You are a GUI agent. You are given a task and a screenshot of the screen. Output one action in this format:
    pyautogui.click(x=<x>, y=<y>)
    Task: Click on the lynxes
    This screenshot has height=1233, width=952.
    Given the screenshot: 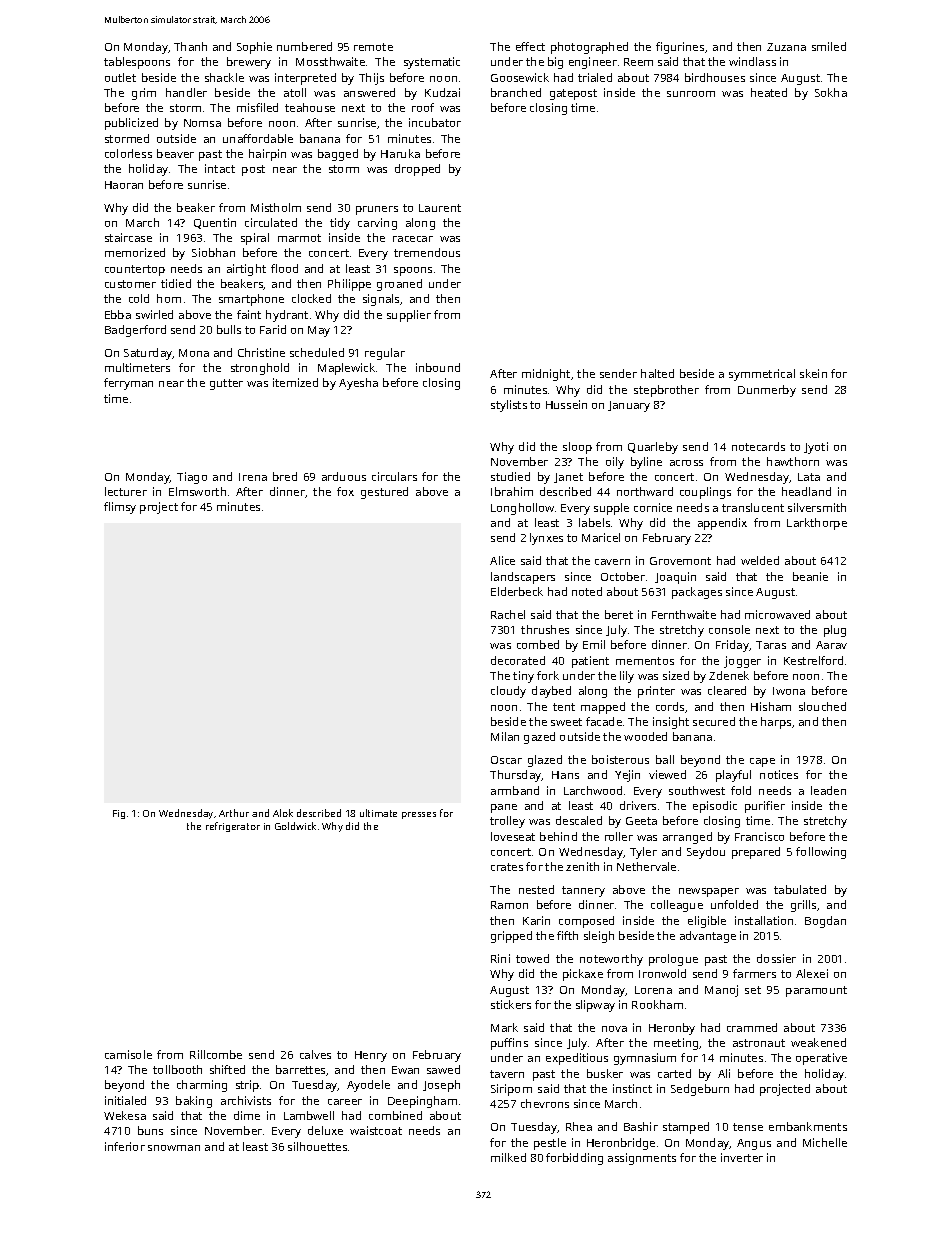 What is the action you would take?
    pyautogui.click(x=546, y=539)
